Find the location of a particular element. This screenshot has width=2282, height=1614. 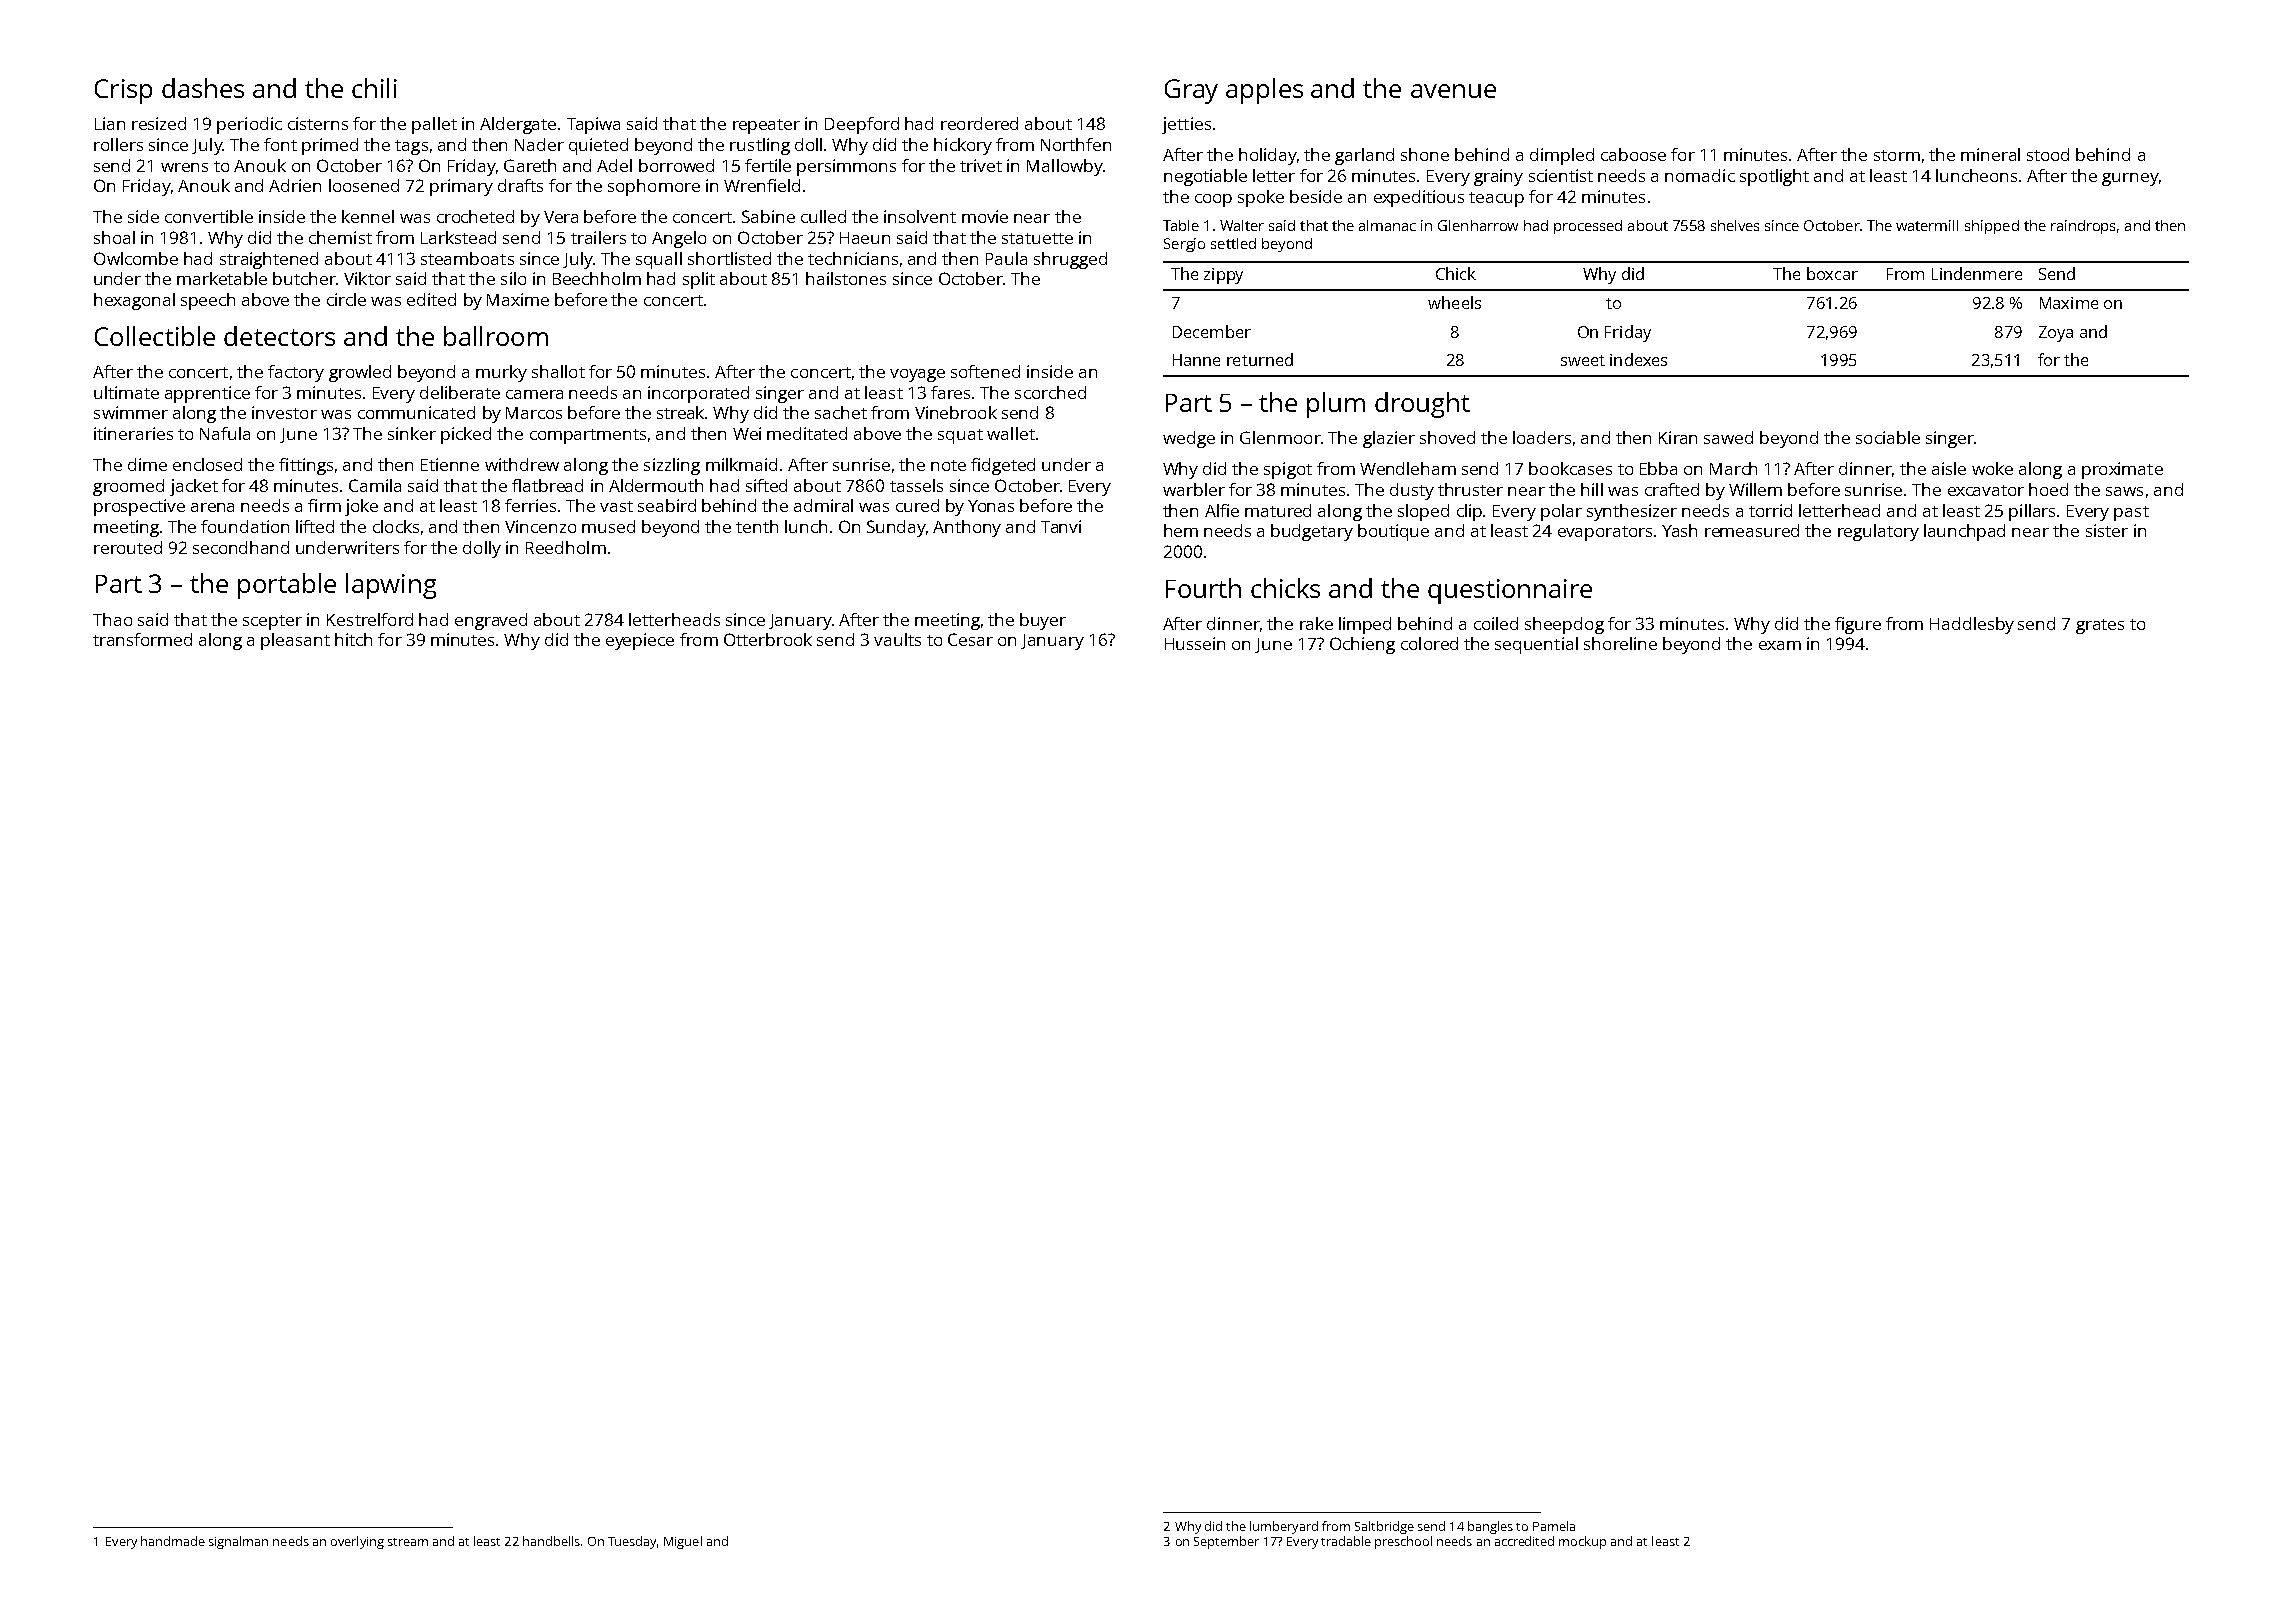

coiled is located at coordinates (1496, 623).
